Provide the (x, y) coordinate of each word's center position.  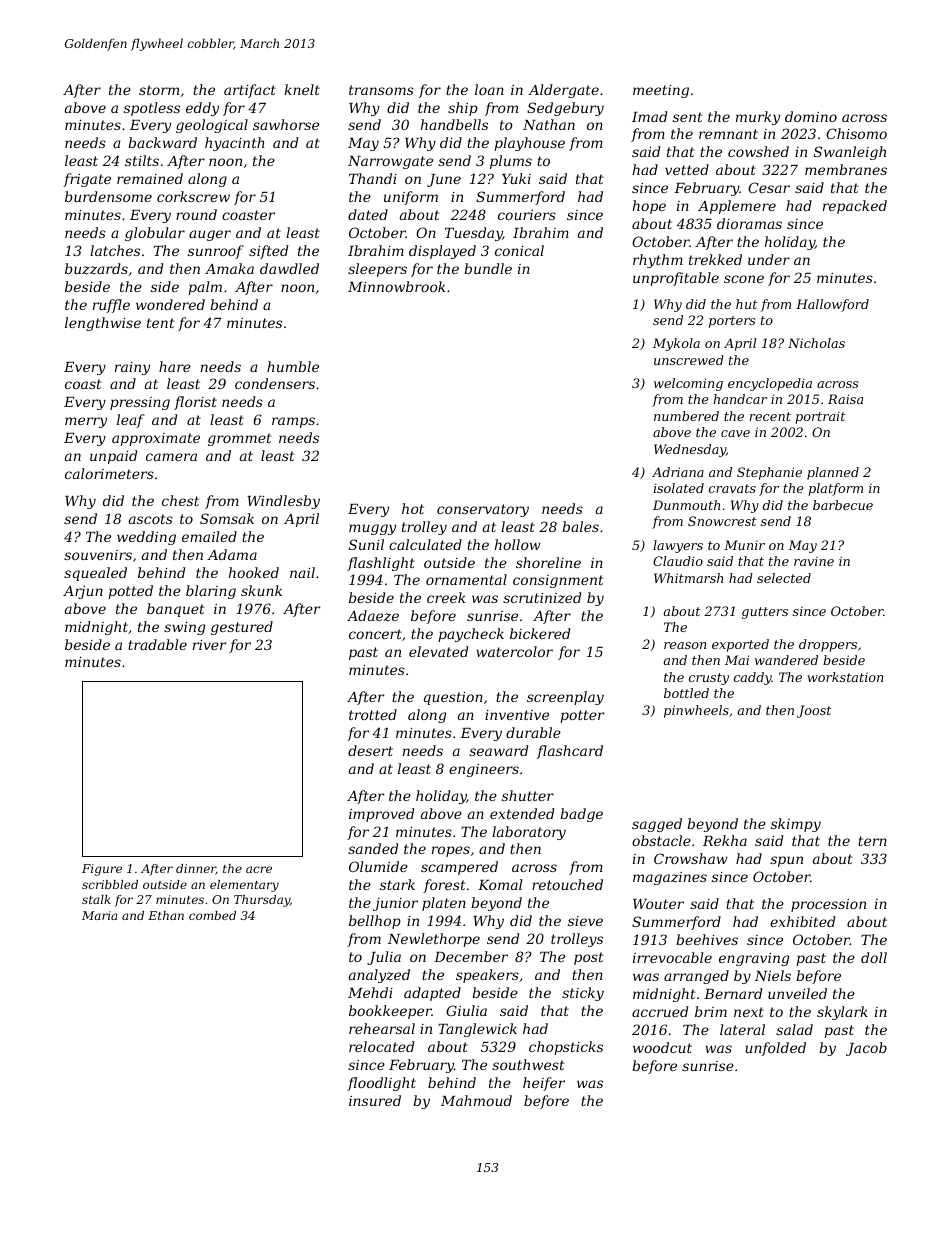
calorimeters (109, 473)
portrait (820, 417)
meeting (661, 91)
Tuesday (474, 234)
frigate (87, 180)
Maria (99, 915)
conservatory (483, 510)
